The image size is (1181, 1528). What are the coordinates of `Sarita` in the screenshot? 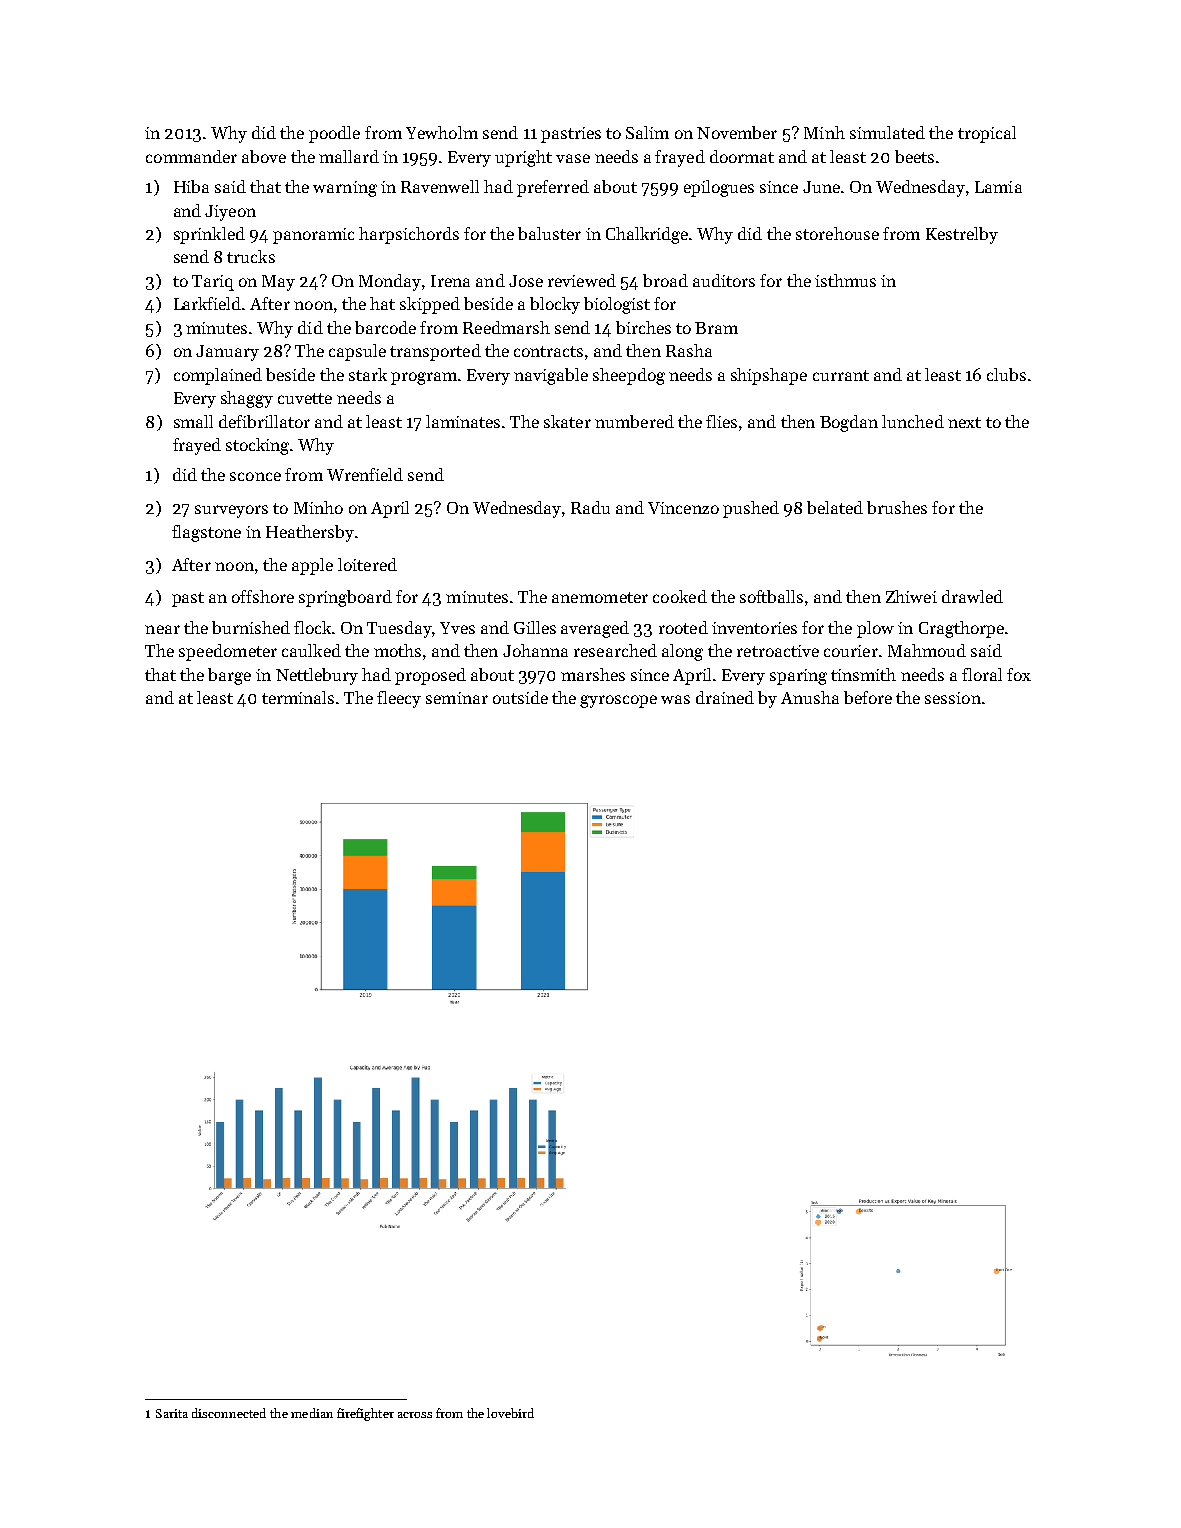 It's located at (172, 1413).
